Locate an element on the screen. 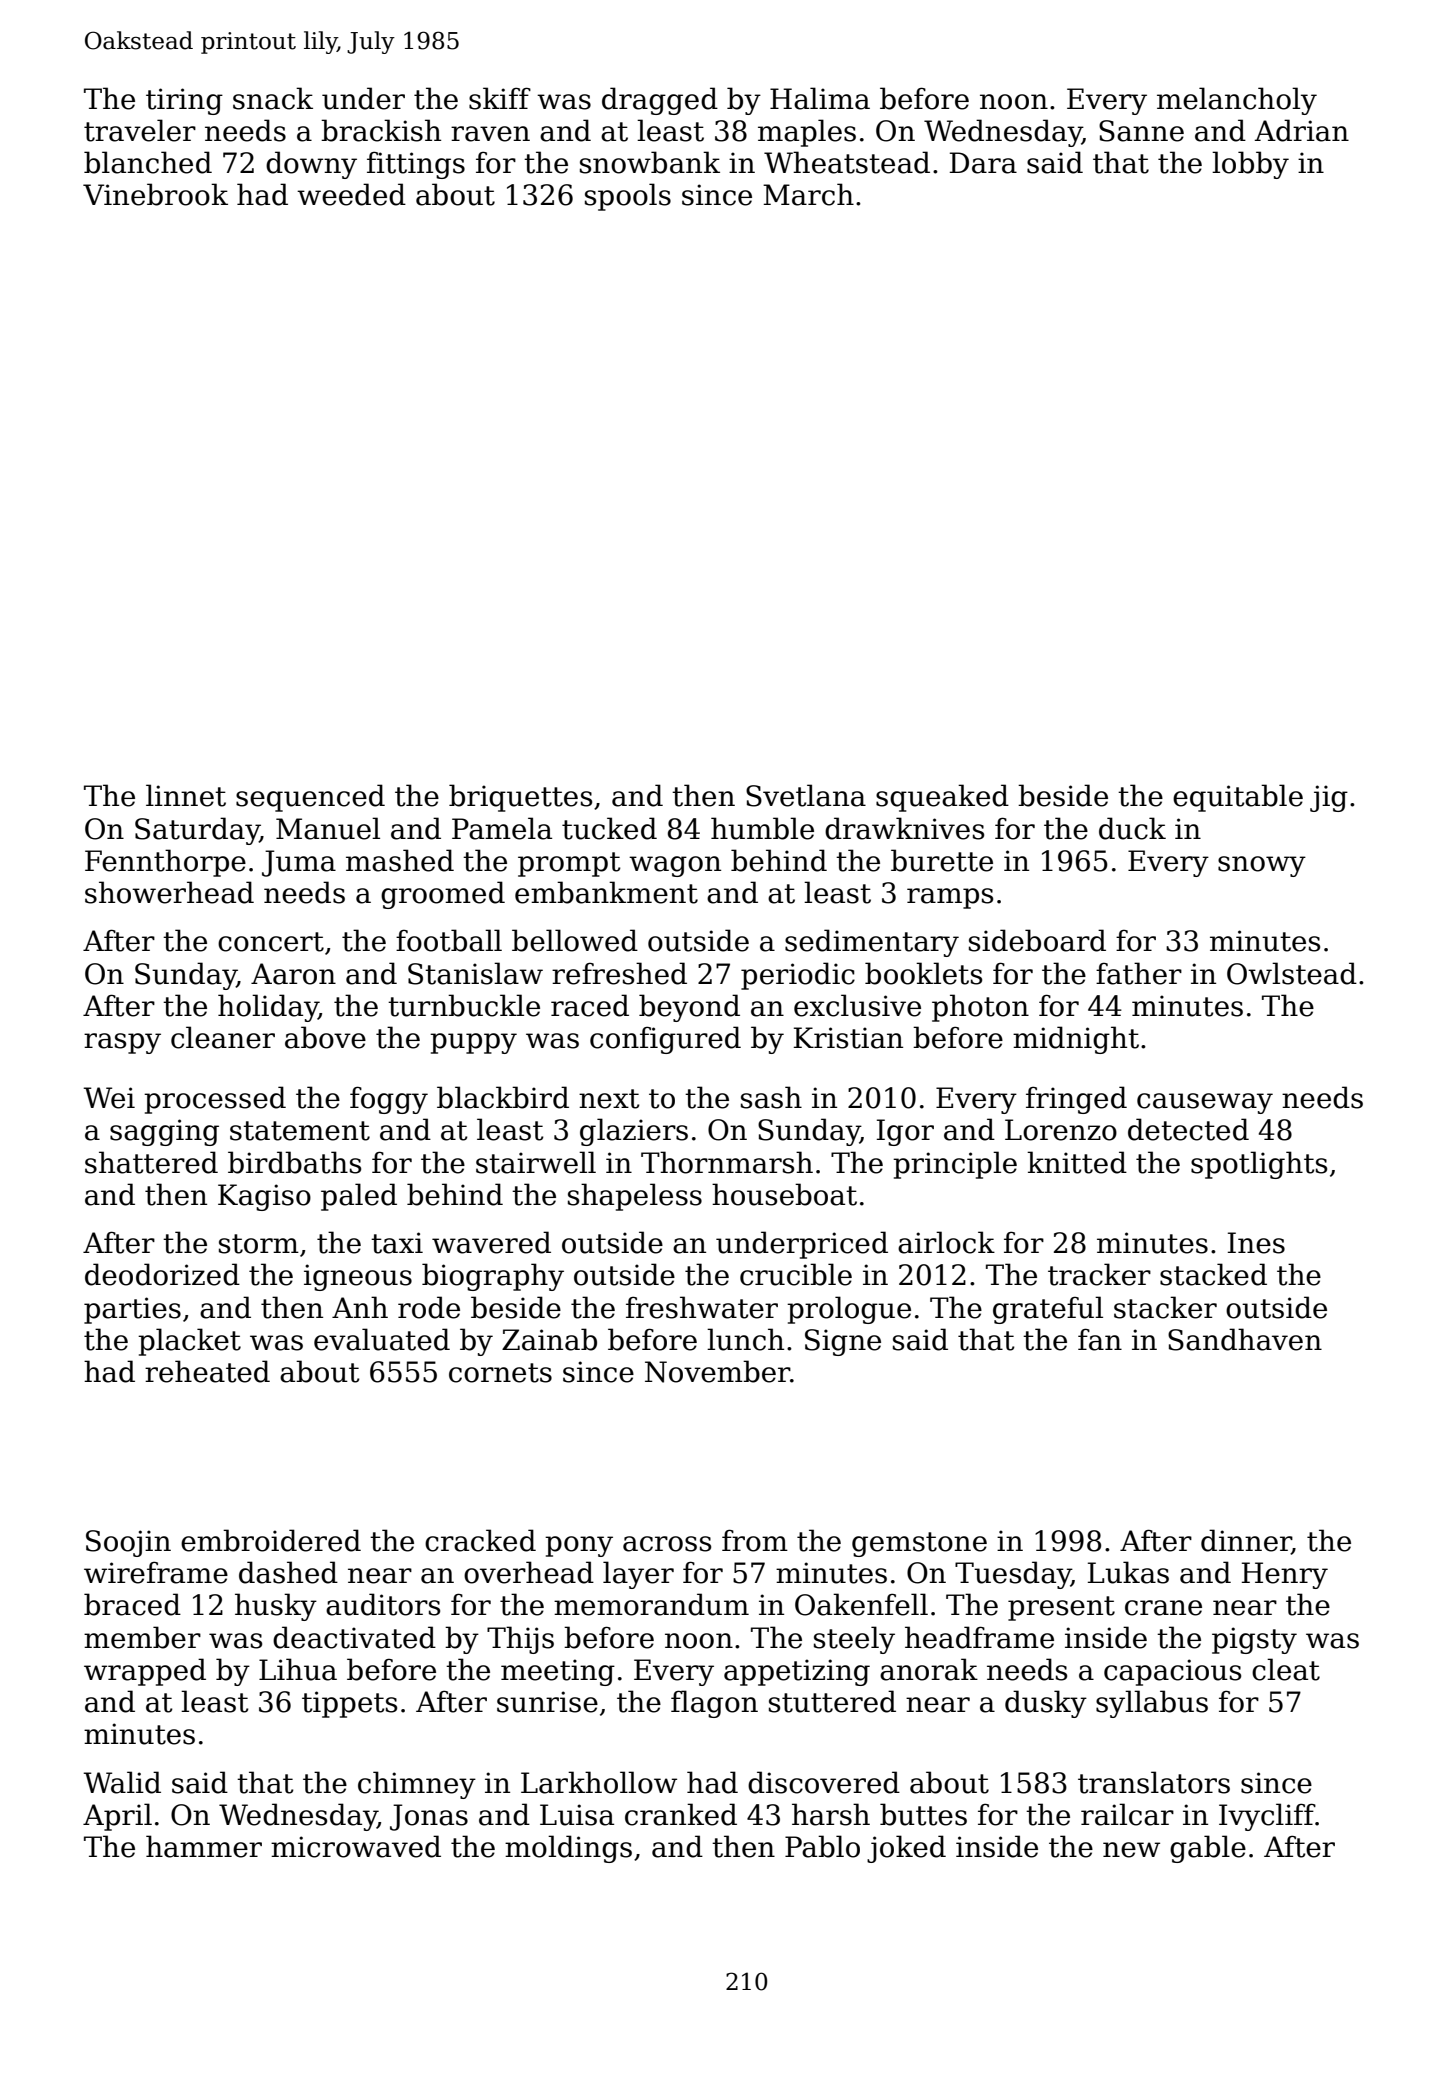 This screenshot has height=2100, width=1450. biography is located at coordinates (493, 1277).
